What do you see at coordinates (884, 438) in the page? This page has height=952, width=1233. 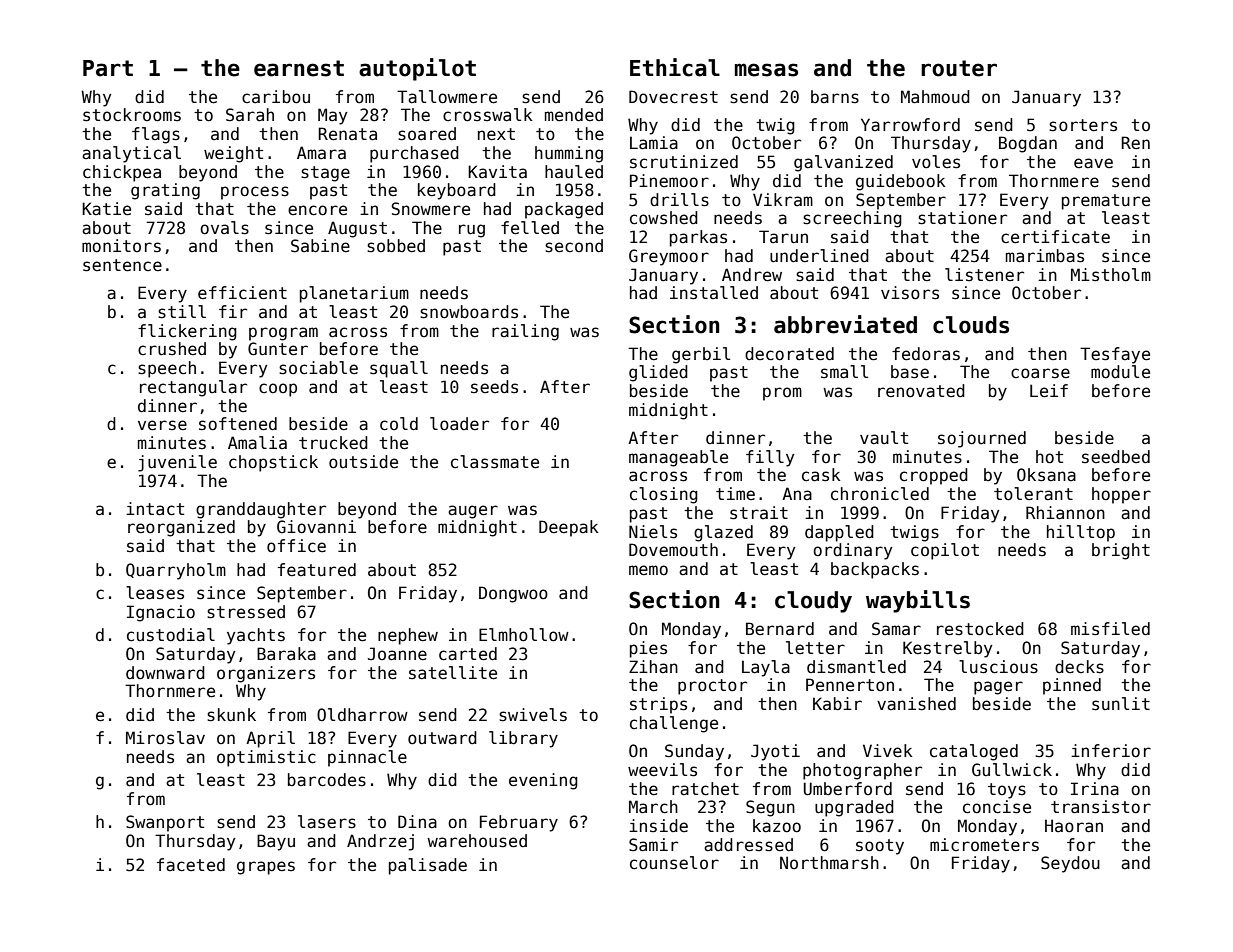 I see `vault` at bounding box center [884, 438].
